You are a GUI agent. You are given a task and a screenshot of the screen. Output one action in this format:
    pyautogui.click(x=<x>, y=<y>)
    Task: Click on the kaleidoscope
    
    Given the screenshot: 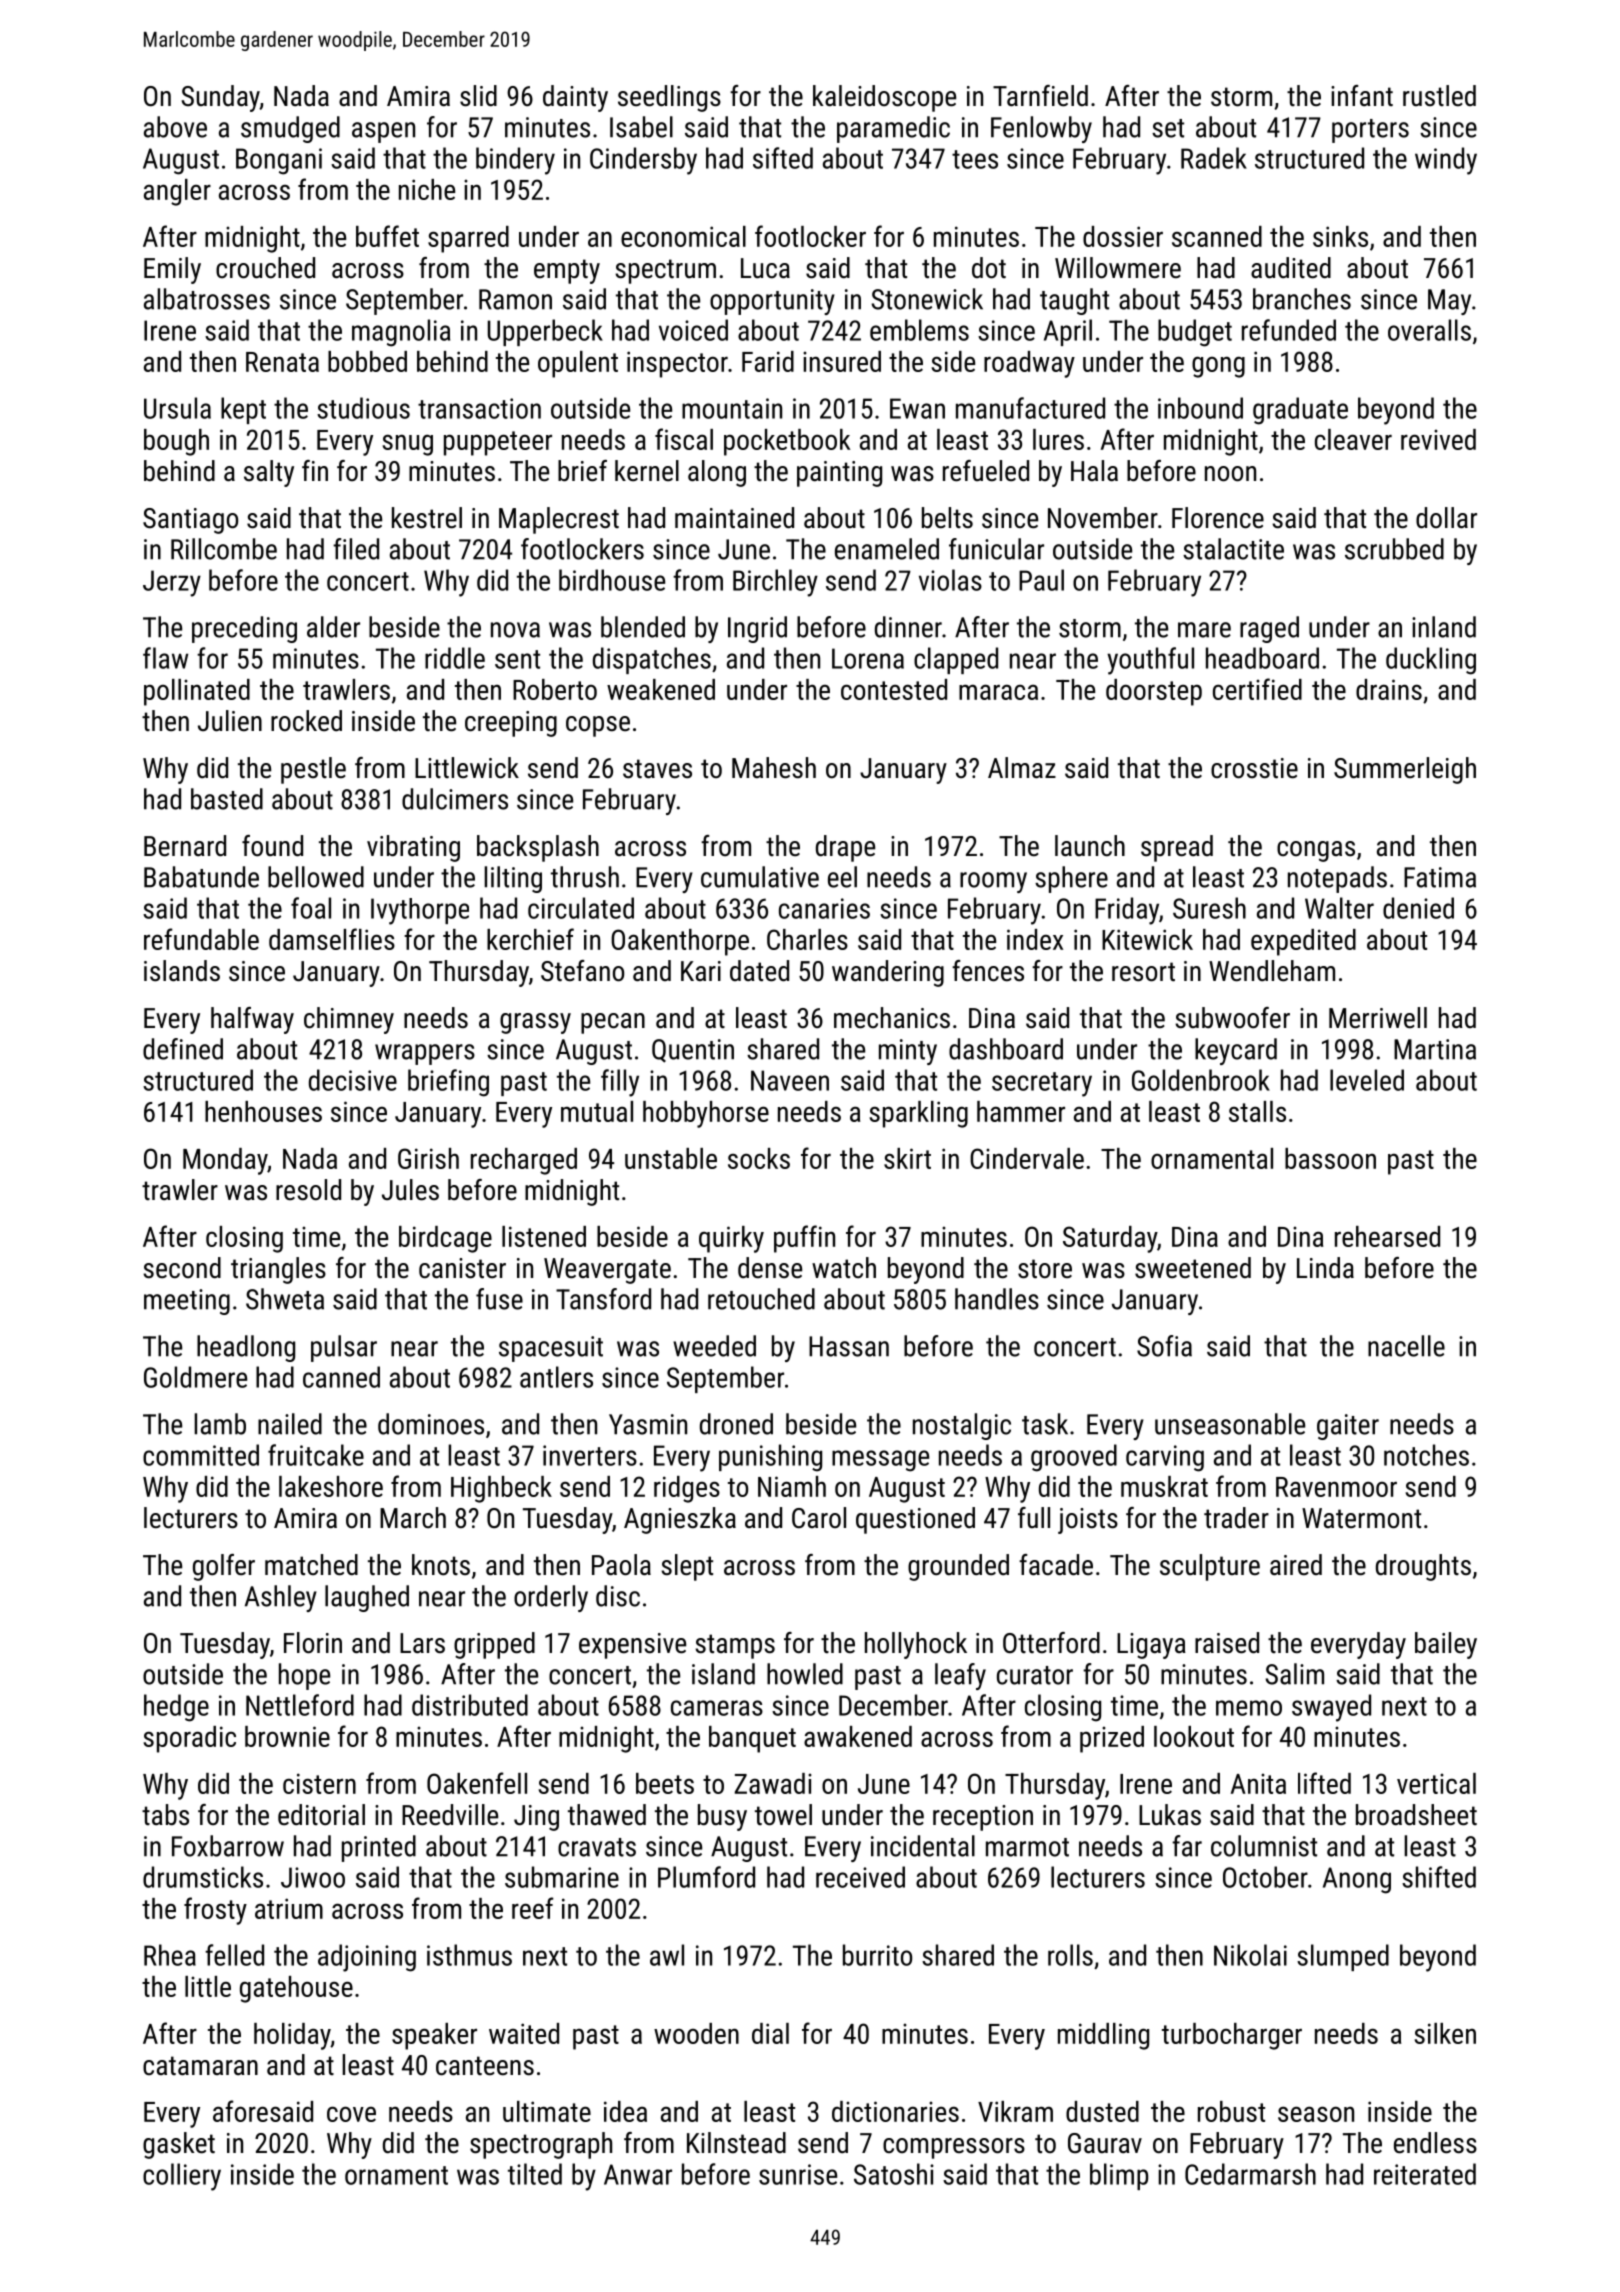 What is the action you would take?
    pyautogui.click(x=884, y=98)
